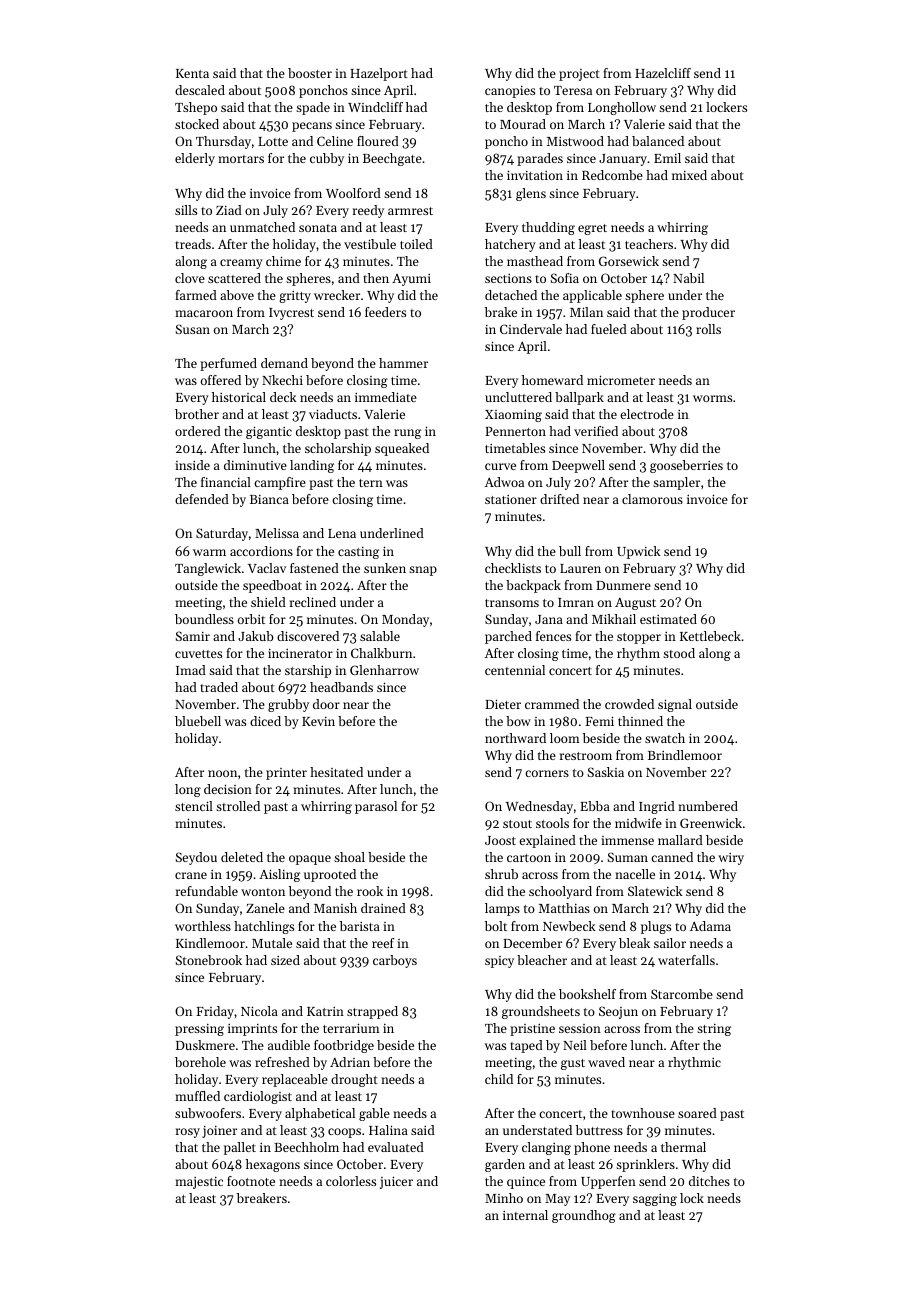 The height and width of the image is (1311, 924). I want to click on Hazelport, so click(379, 74).
